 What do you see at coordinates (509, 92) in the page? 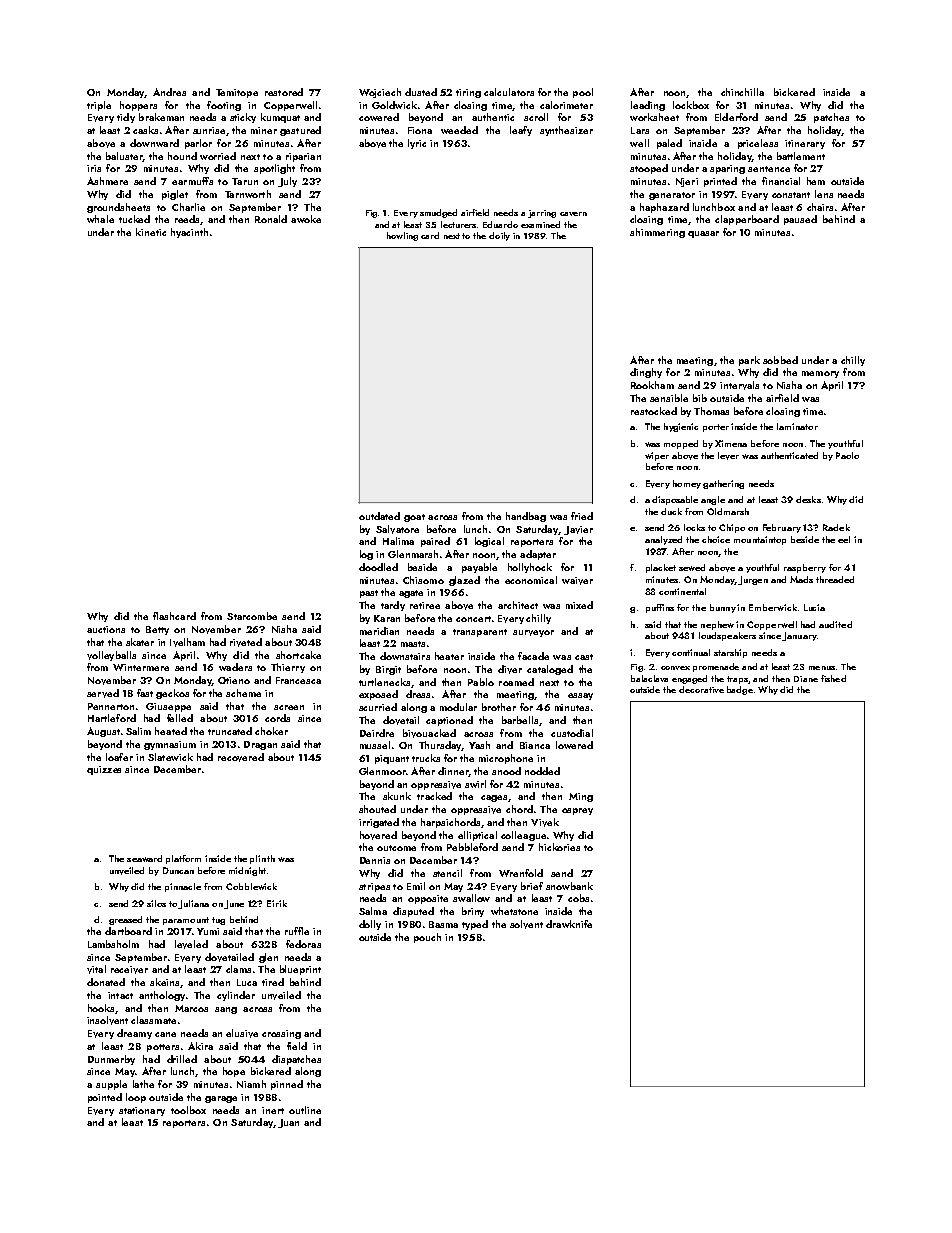
I see `calculators` at bounding box center [509, 92].
